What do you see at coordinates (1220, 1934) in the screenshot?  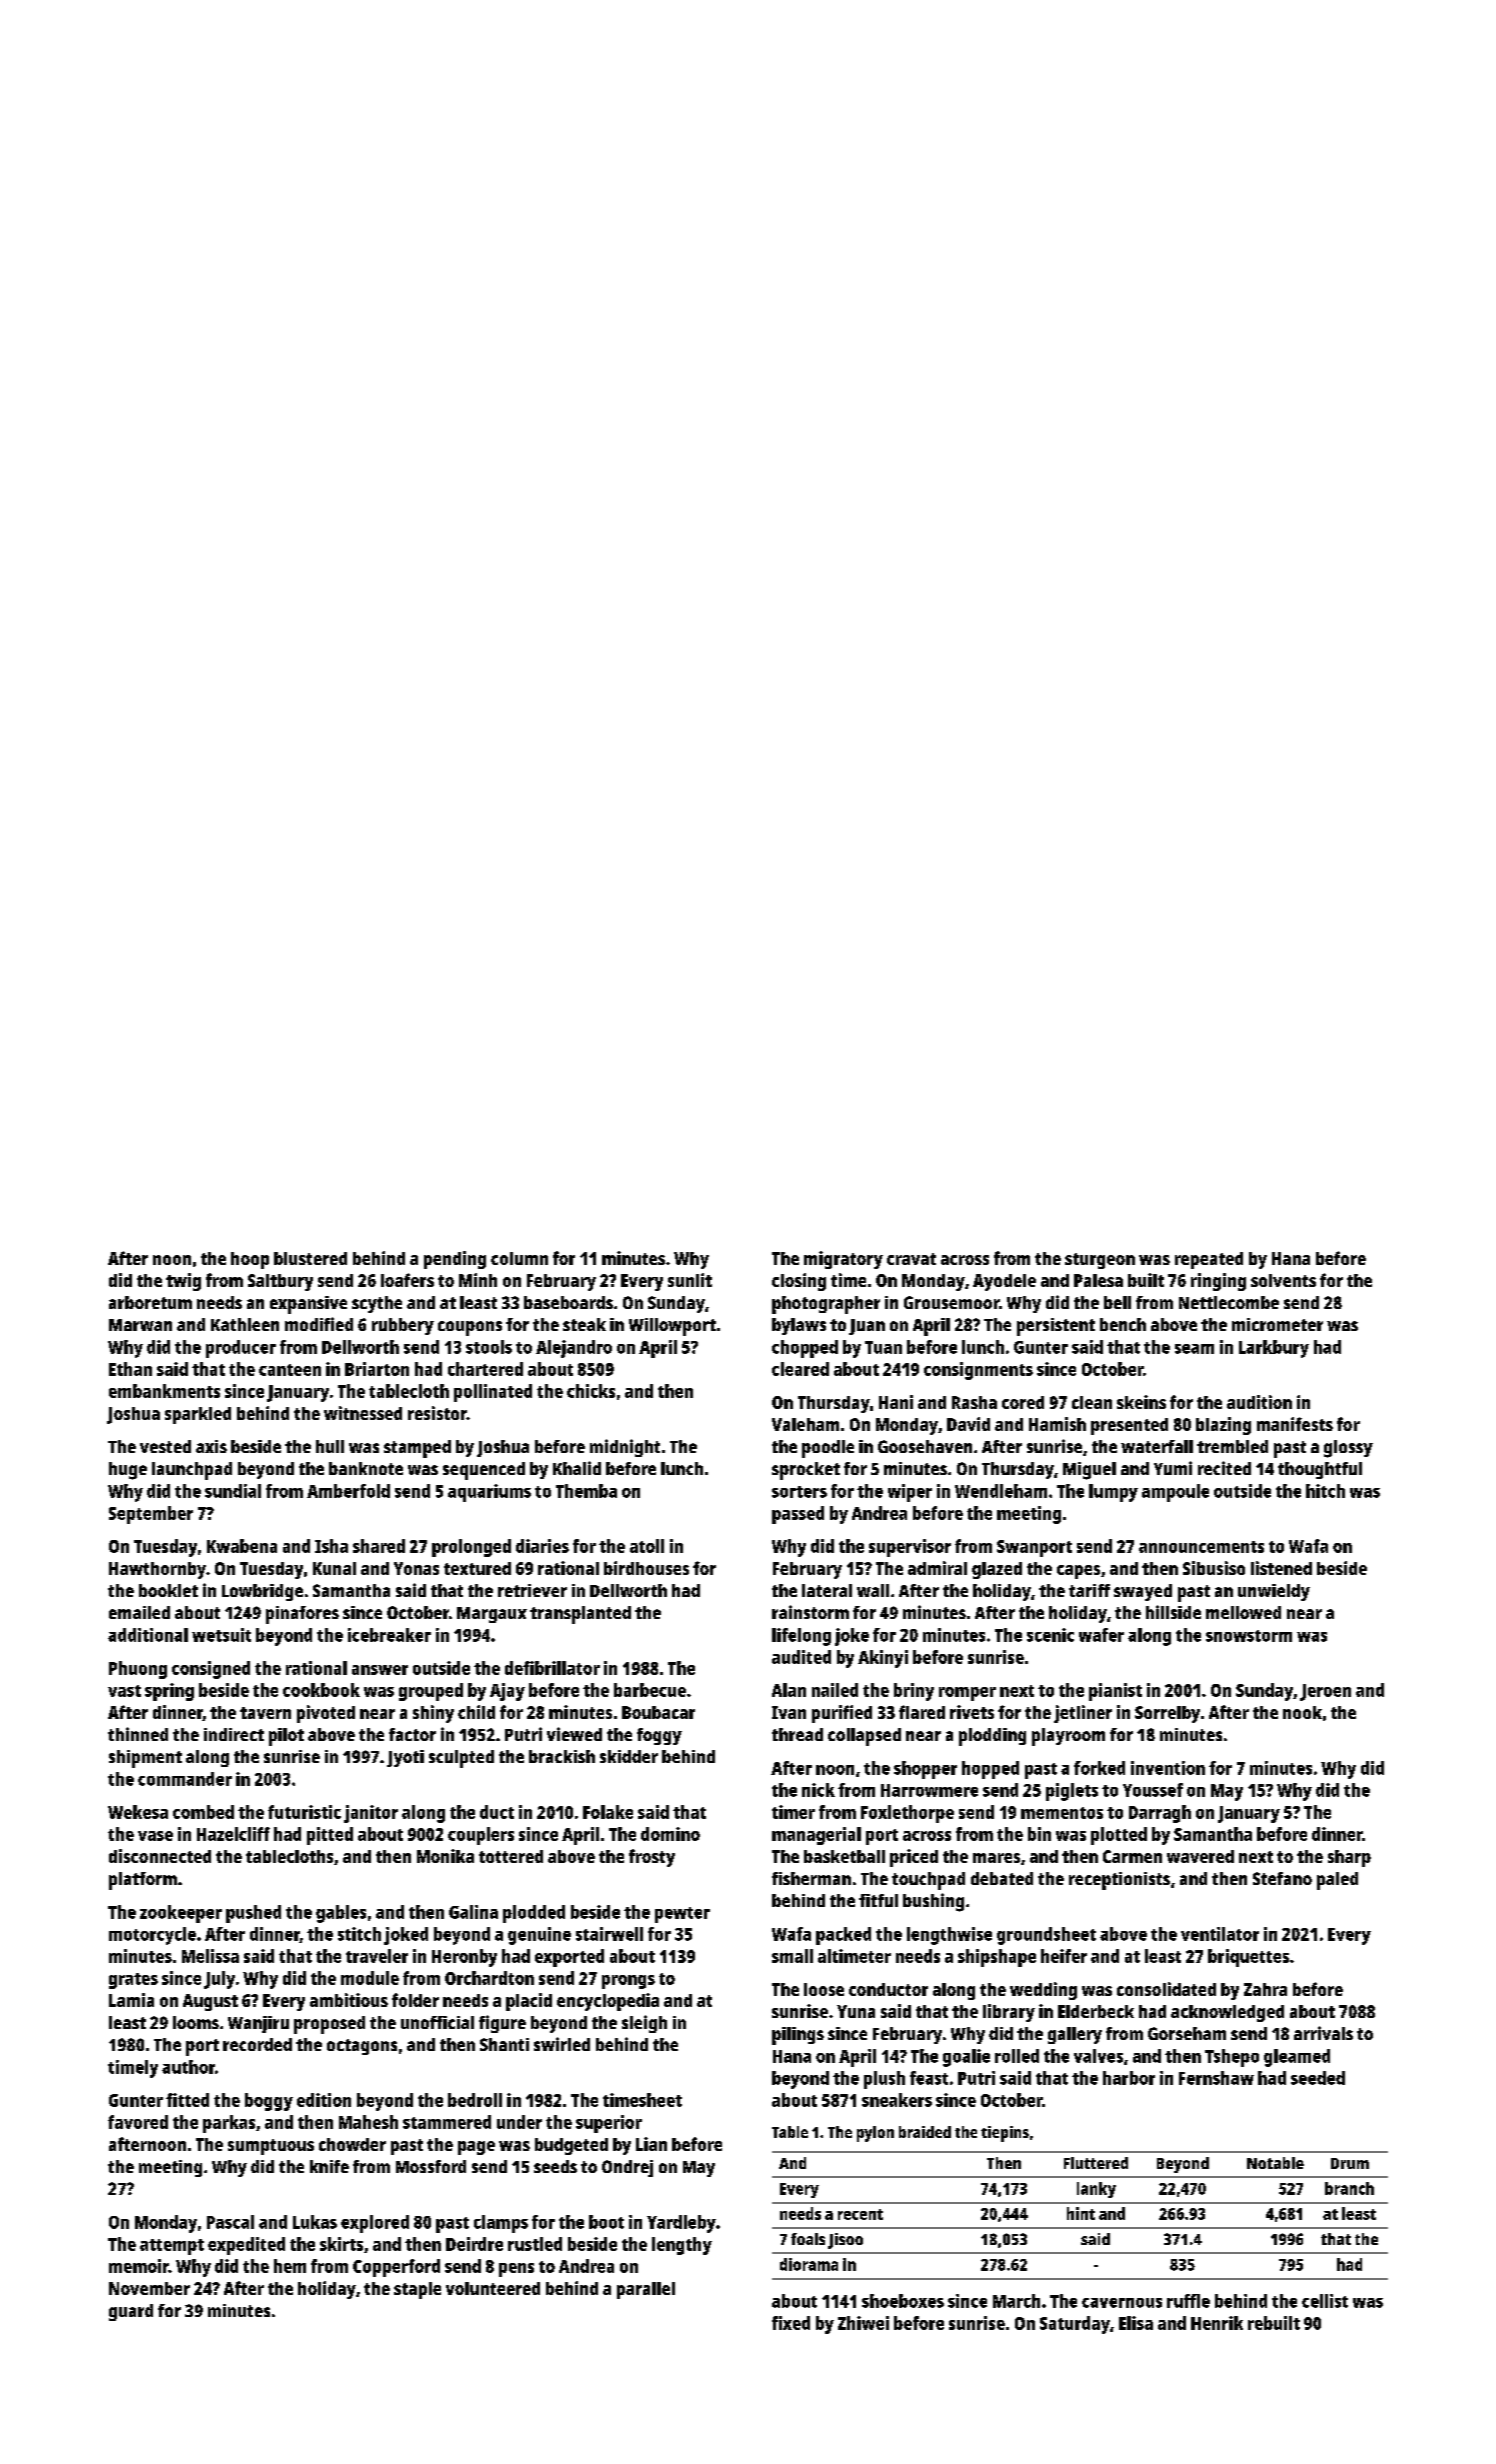 I see `ventilator` at bounding box center [1220, 1934].
